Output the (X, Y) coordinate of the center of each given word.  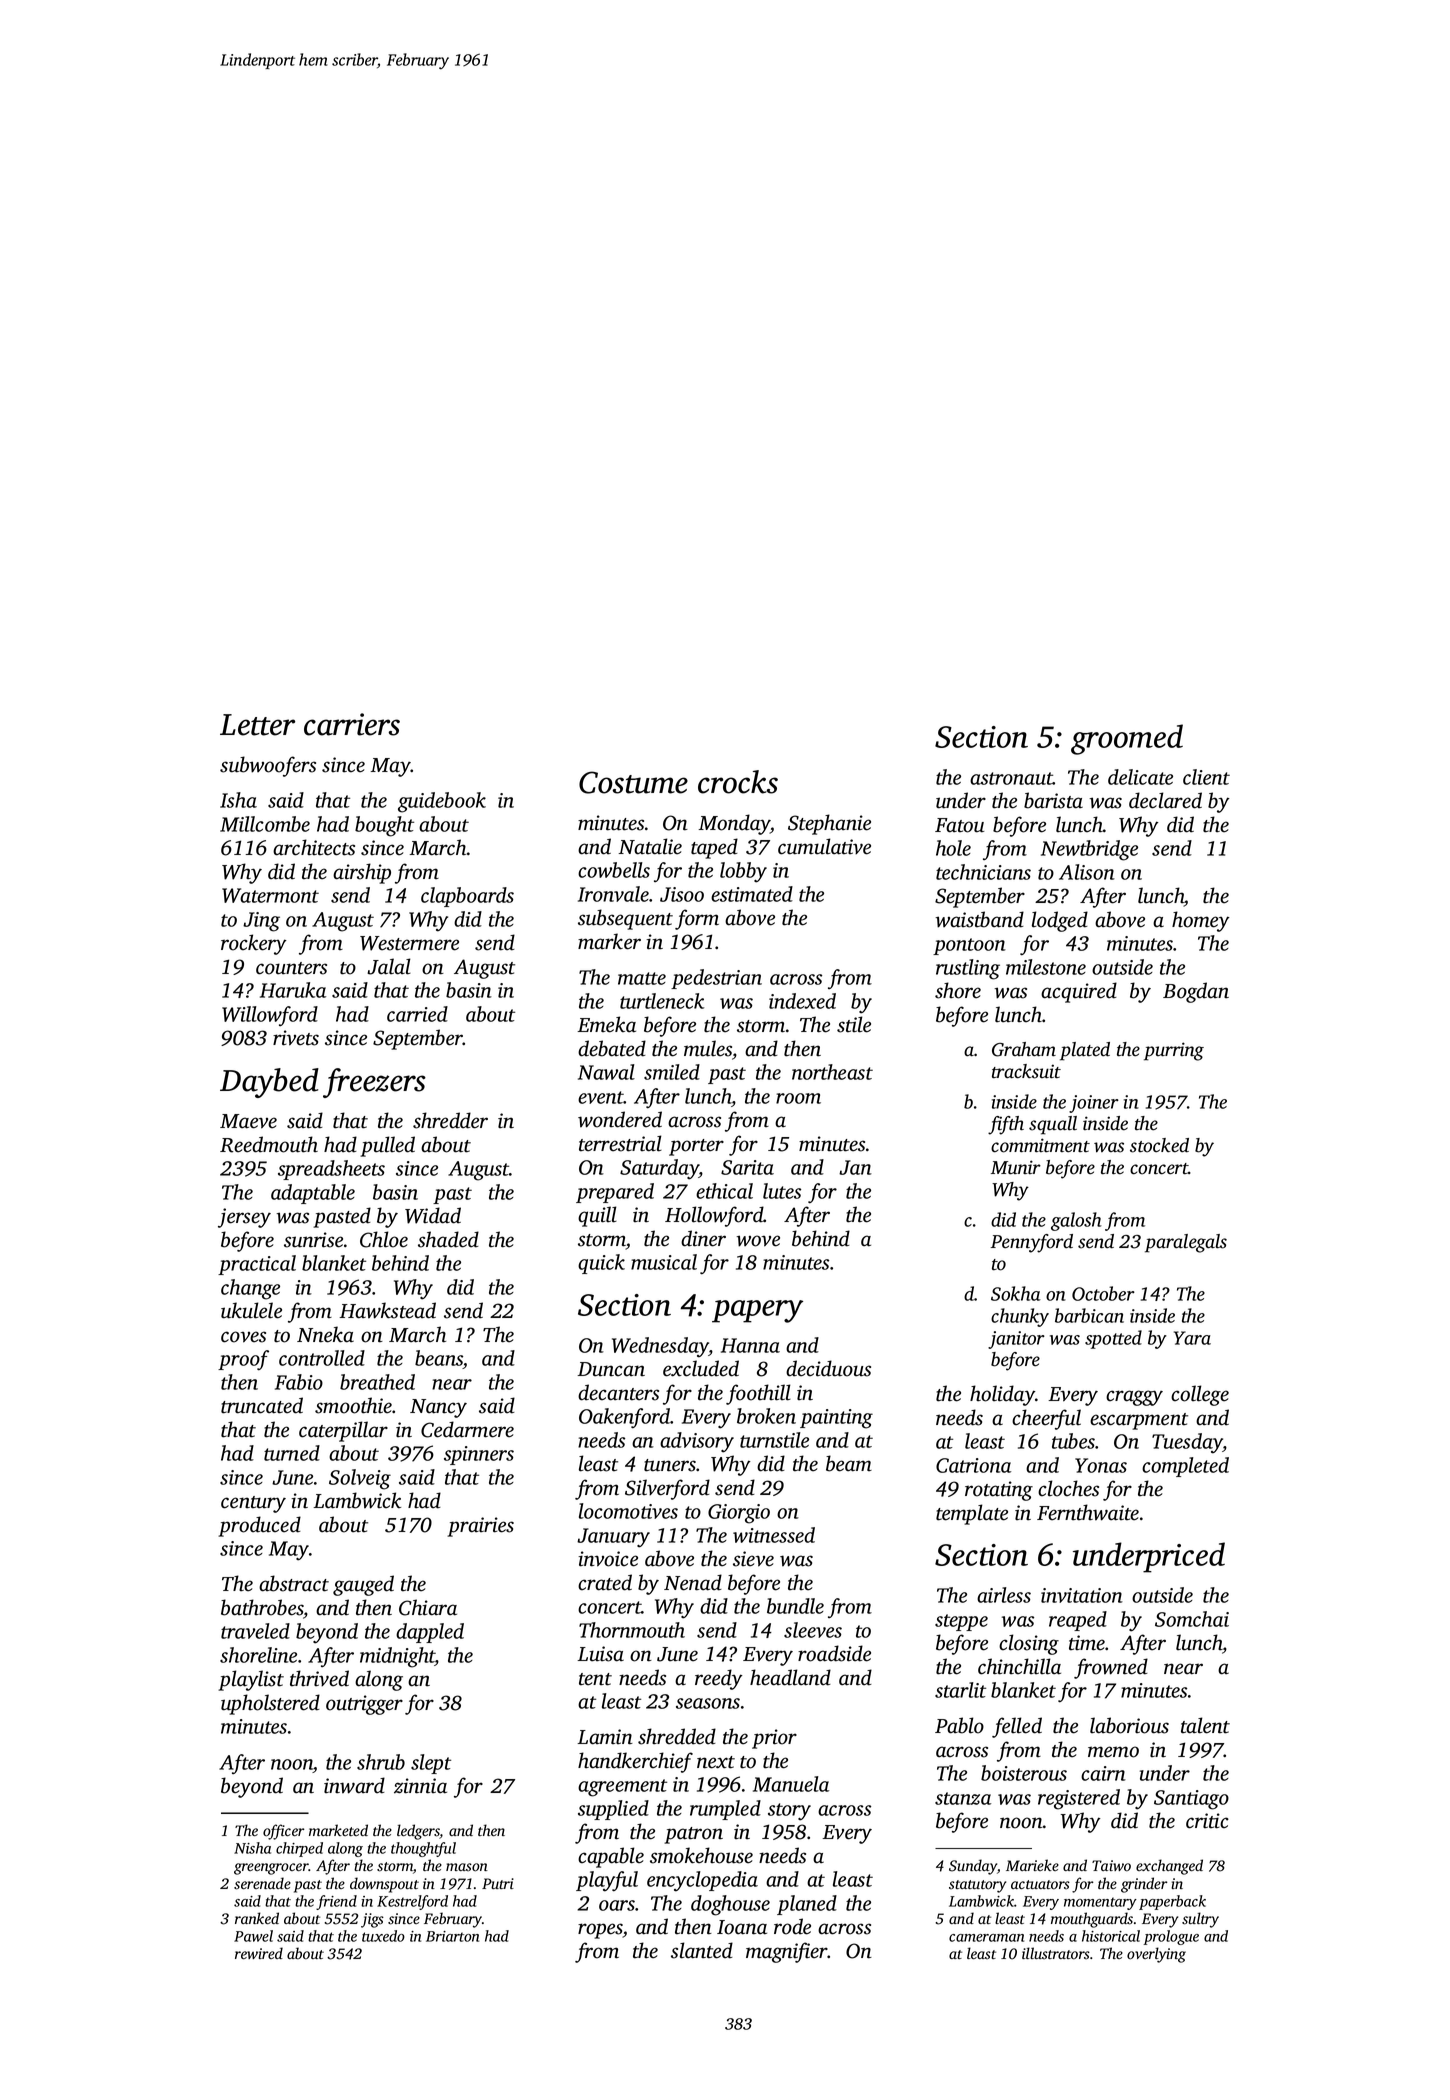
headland (790, 1677)
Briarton (452, 1936)
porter (696, 1147)
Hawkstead (387, 1310)
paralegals (1186, 1243)
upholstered (270, 1704)
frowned (1111, 1668)
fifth (1006, 1125)
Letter (257, 725)
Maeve (248, 1121)
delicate (1140, 777)
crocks (738, 782)
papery (757, 1311)
